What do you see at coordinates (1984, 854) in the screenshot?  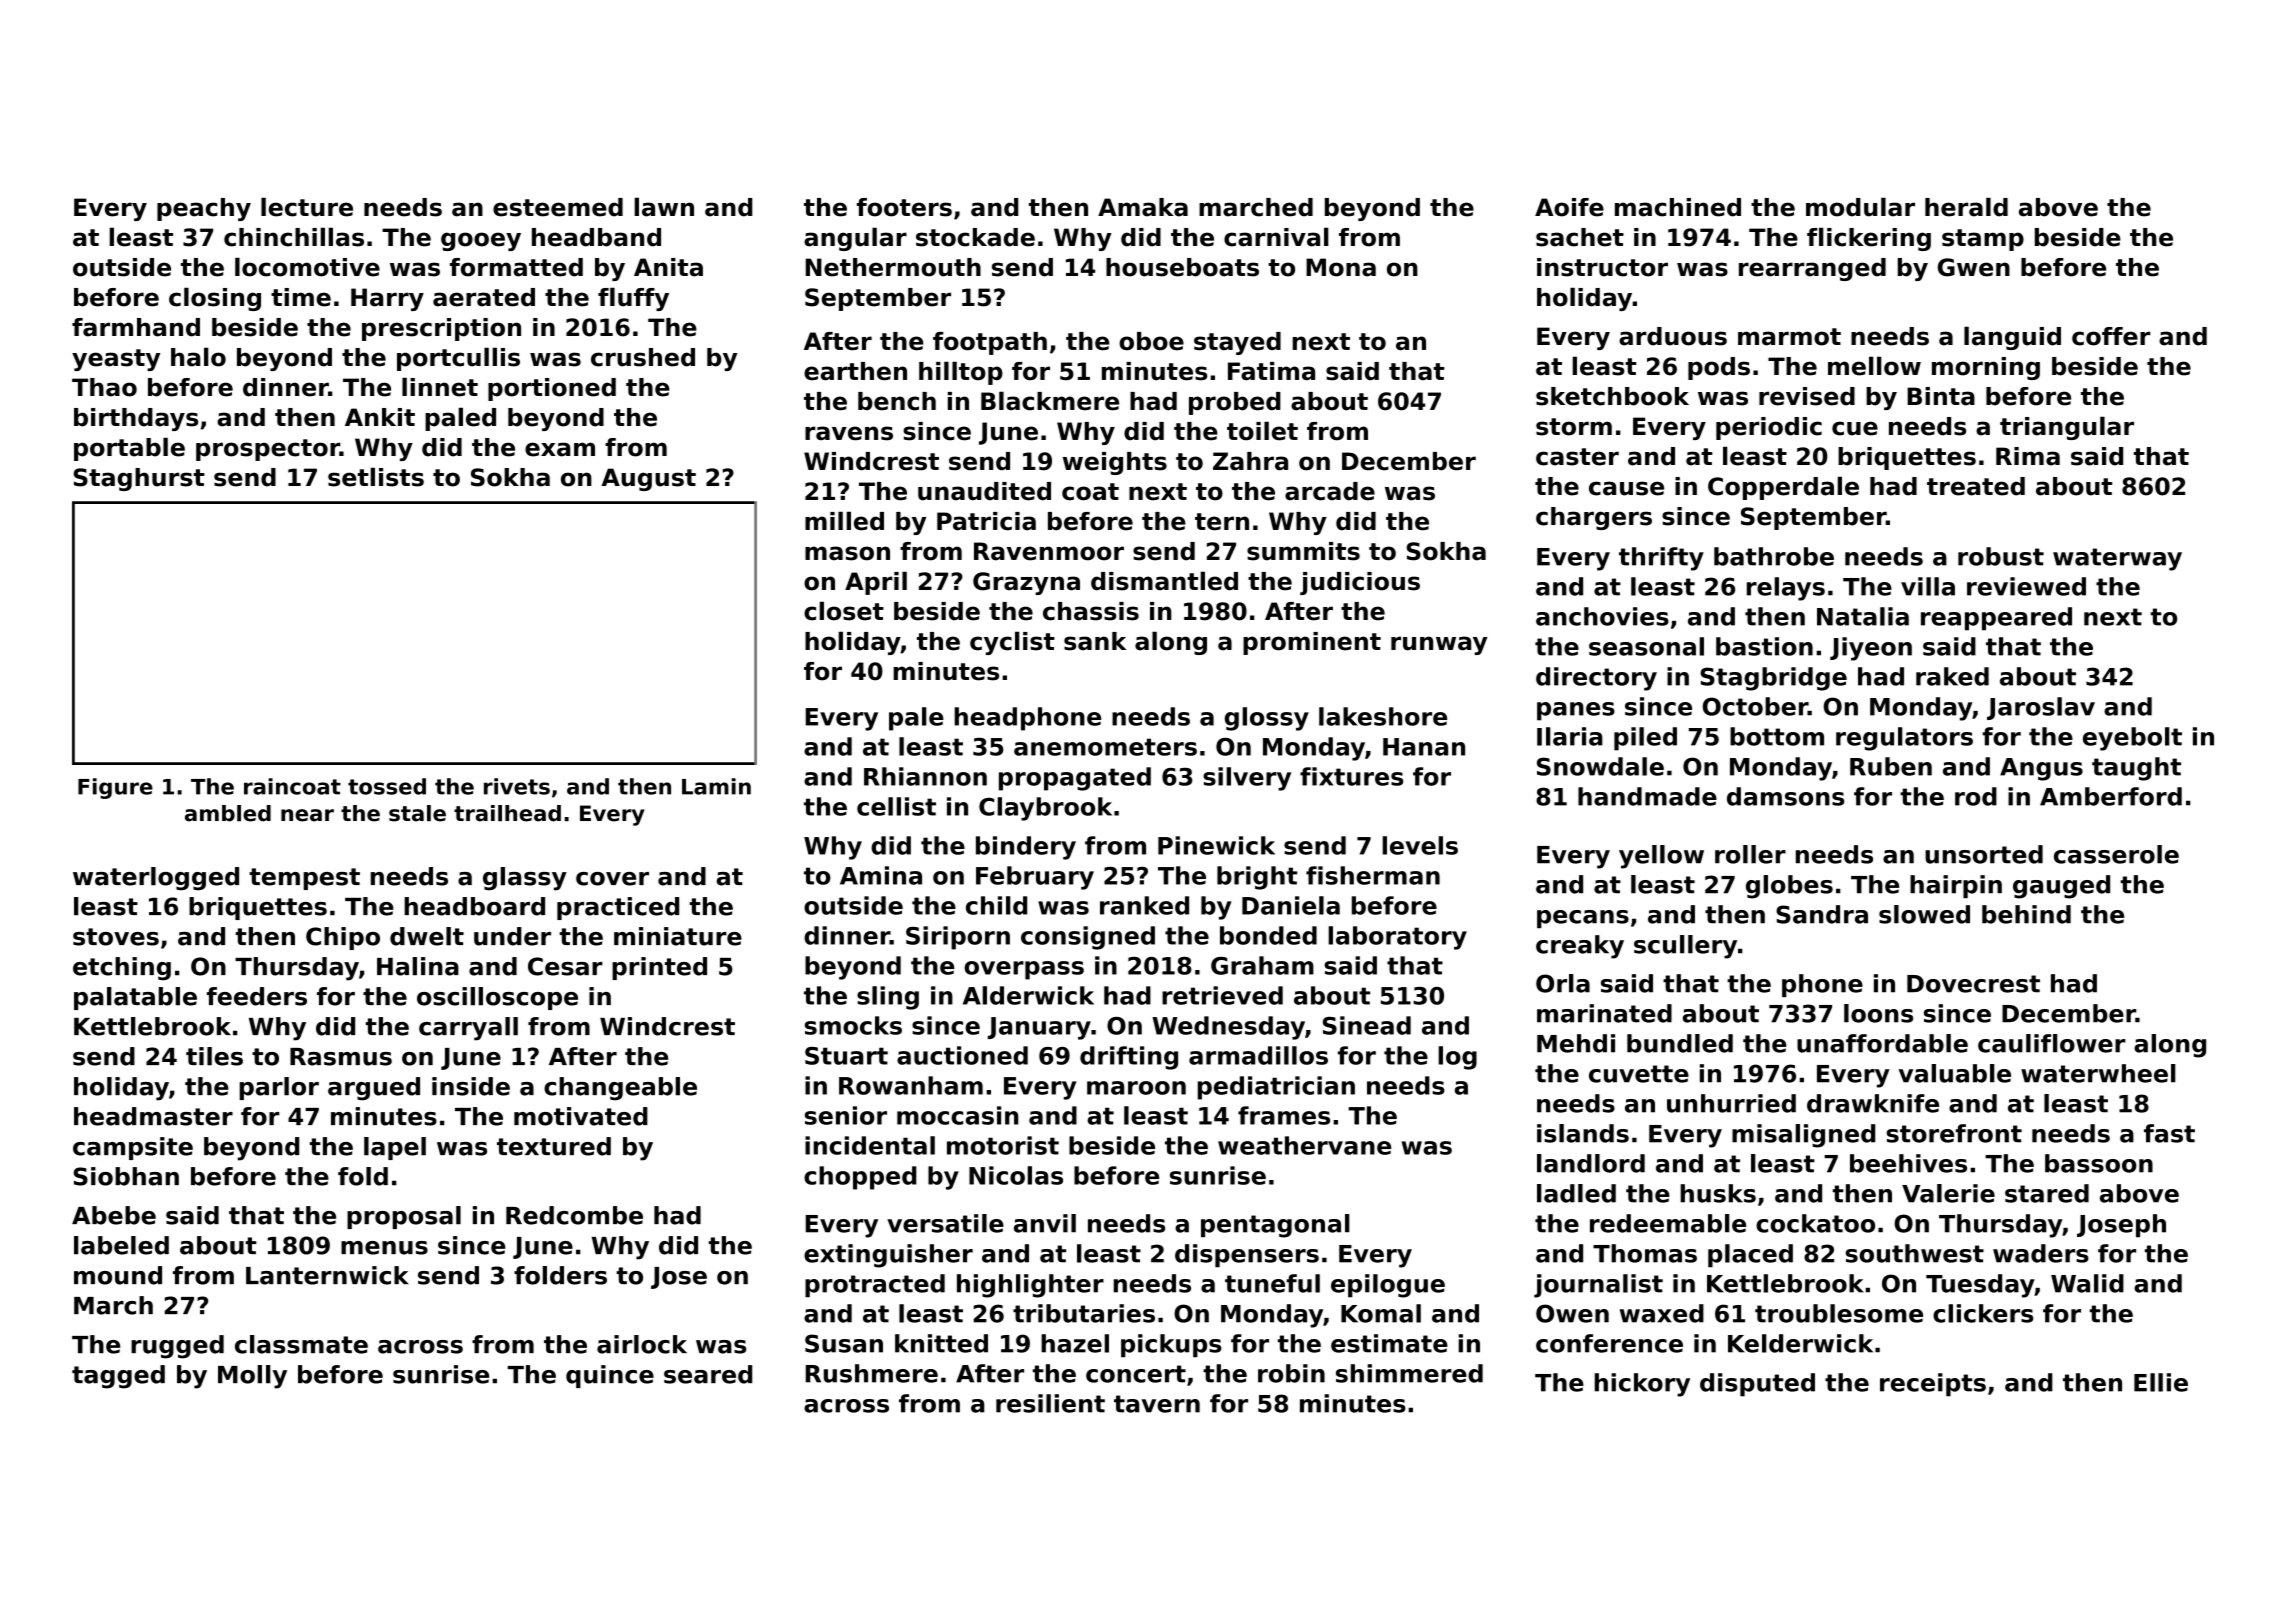 I see `unsorted` at bounding box center [1984, 854].
